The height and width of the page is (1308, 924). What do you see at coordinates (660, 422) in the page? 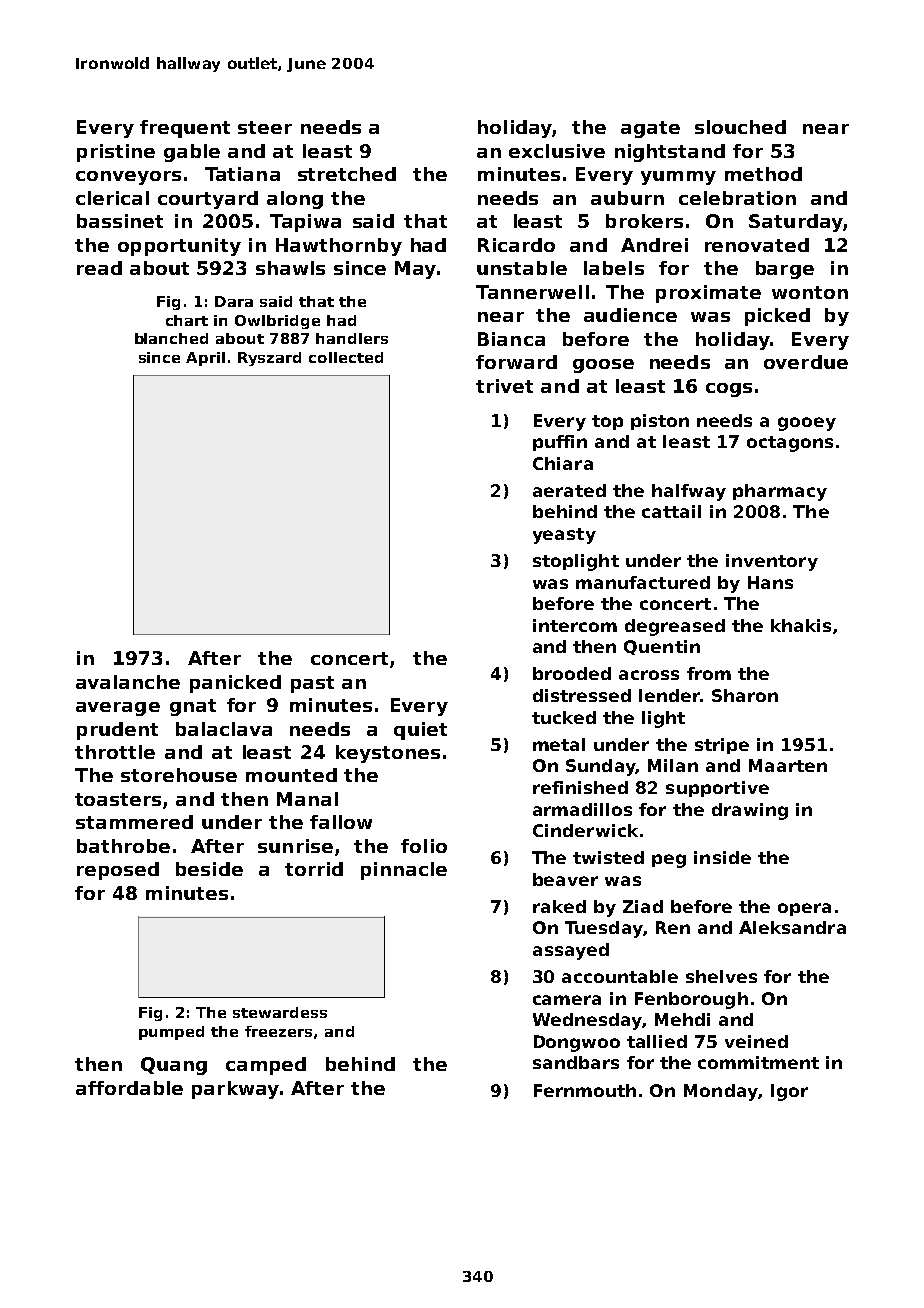
I see `piston` at bounding box center [660, 422].
